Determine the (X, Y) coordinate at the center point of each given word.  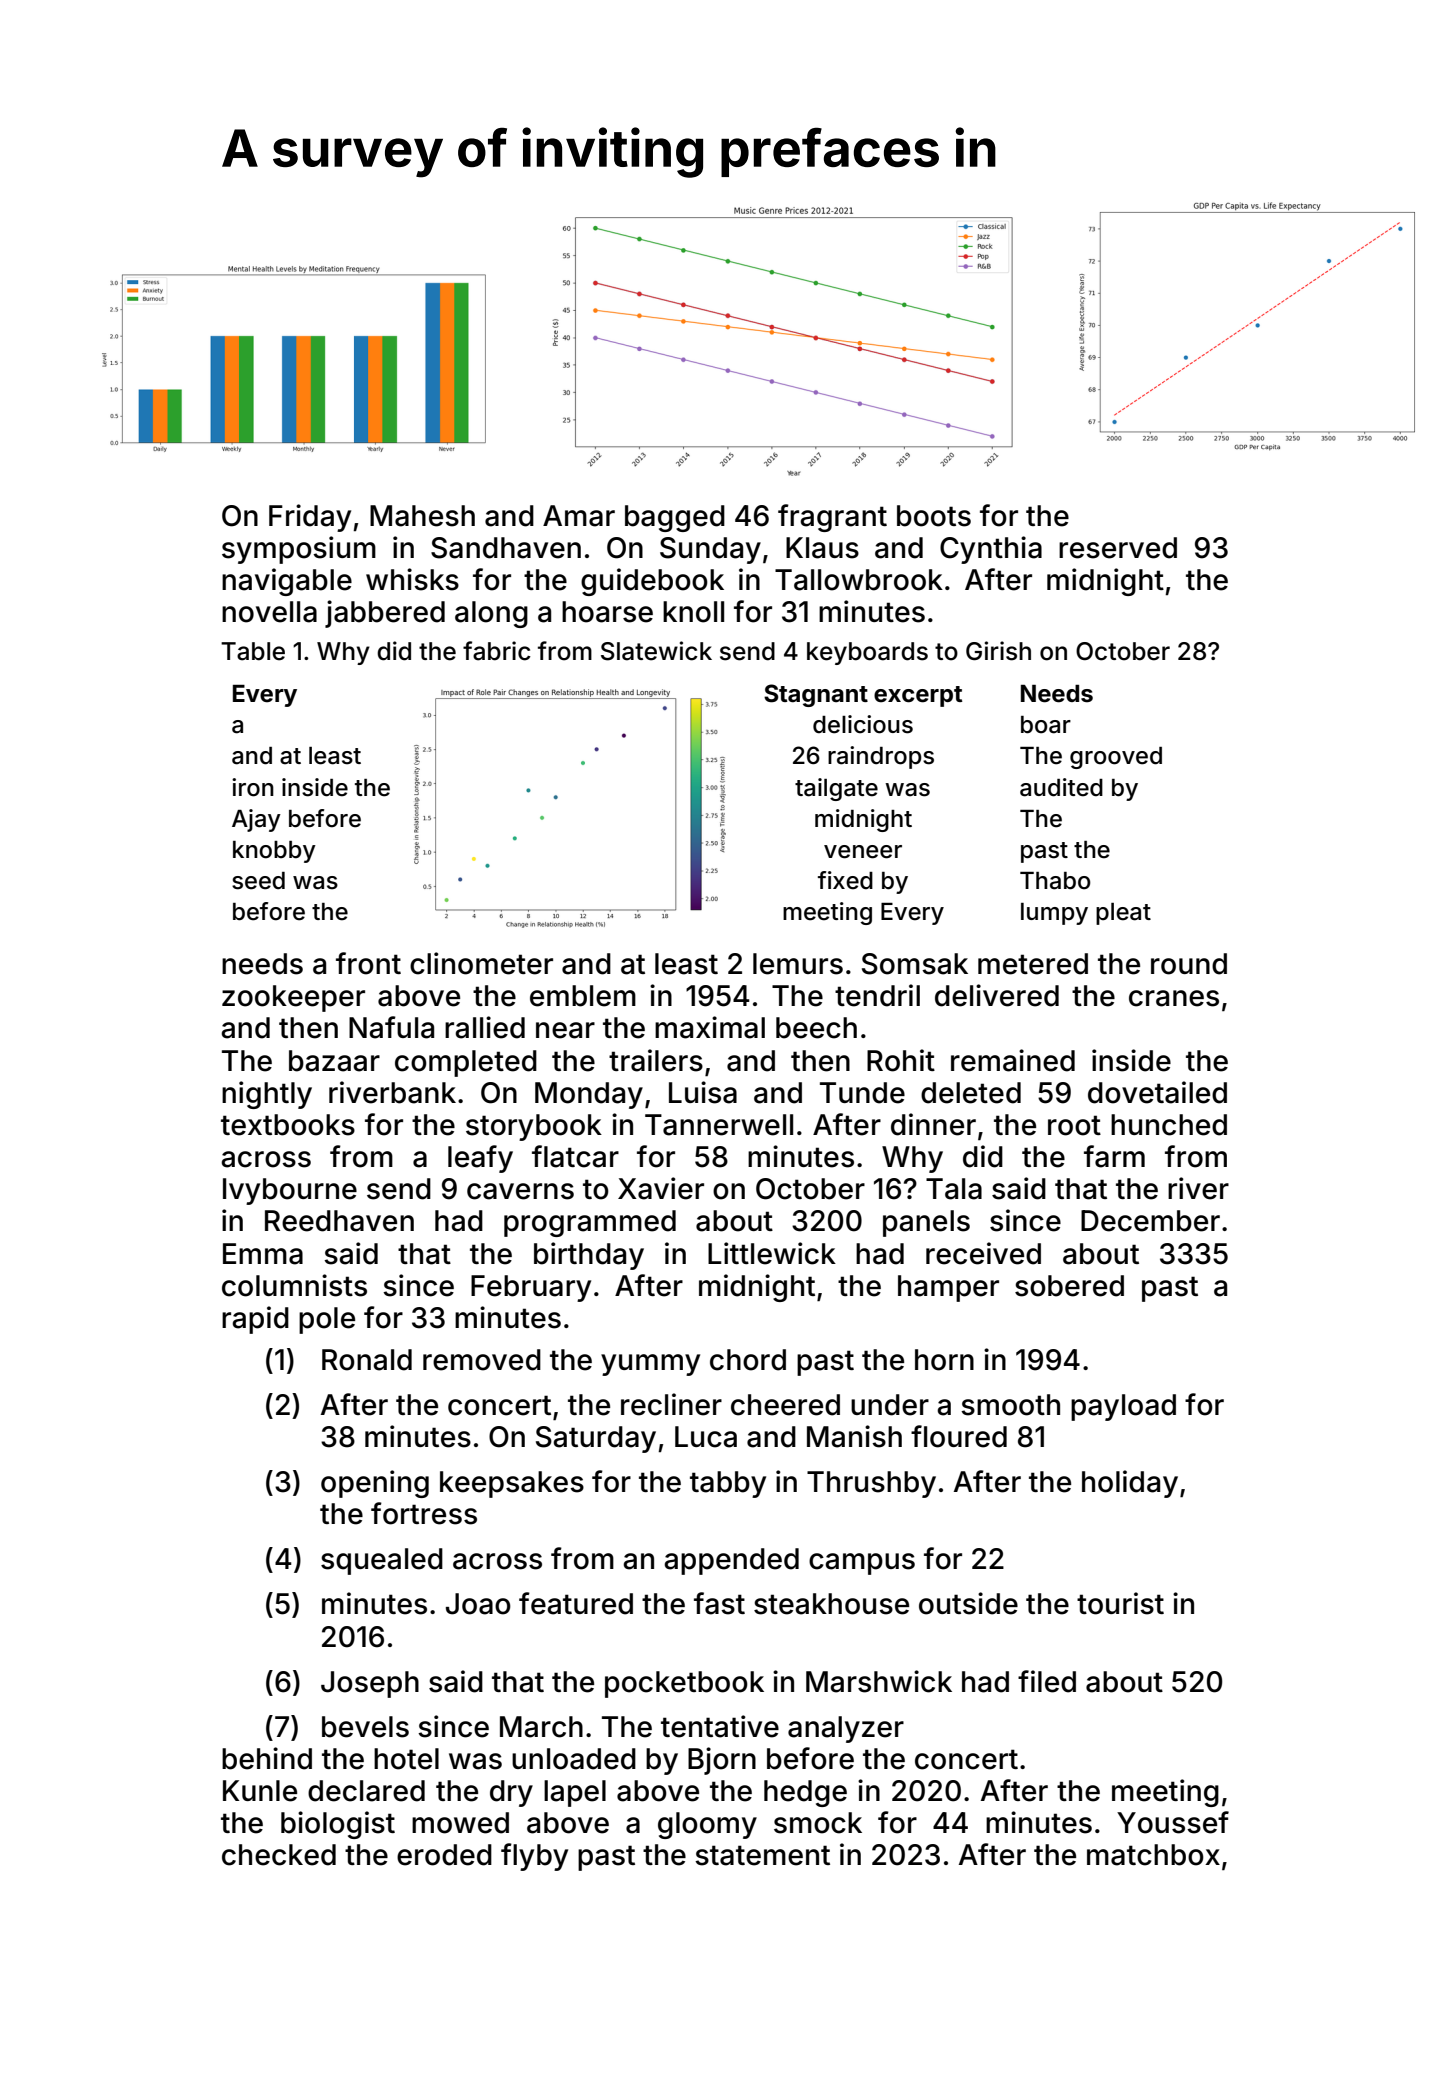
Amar (579, 516)
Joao (478, 1604)
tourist (1120, 1603)
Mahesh (422, 516)
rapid (255, 1320)
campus (862, 1564)
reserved (1118, 548)
